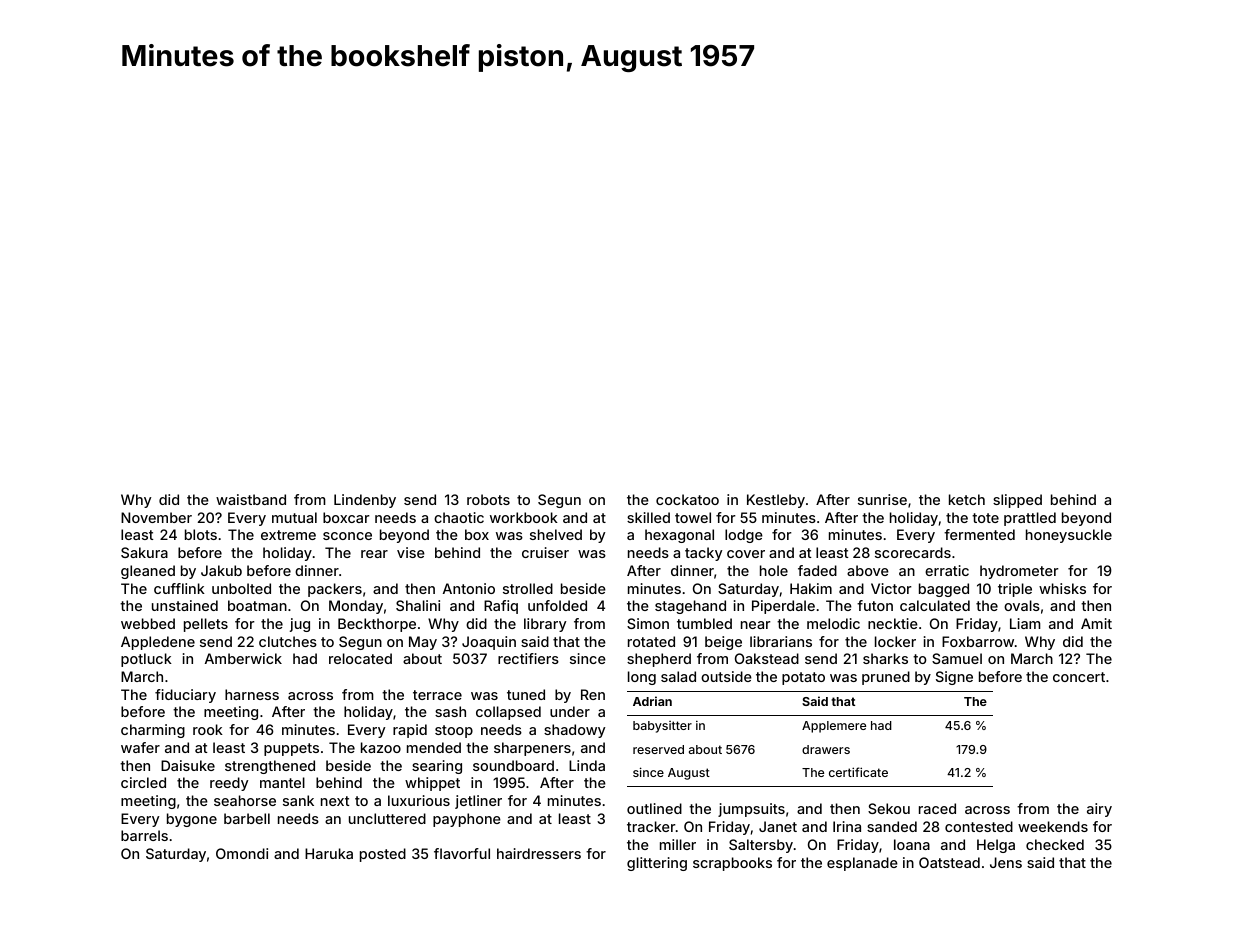 The image size is (1233, 952). I want to click on Samuel, so click(957, 658).
